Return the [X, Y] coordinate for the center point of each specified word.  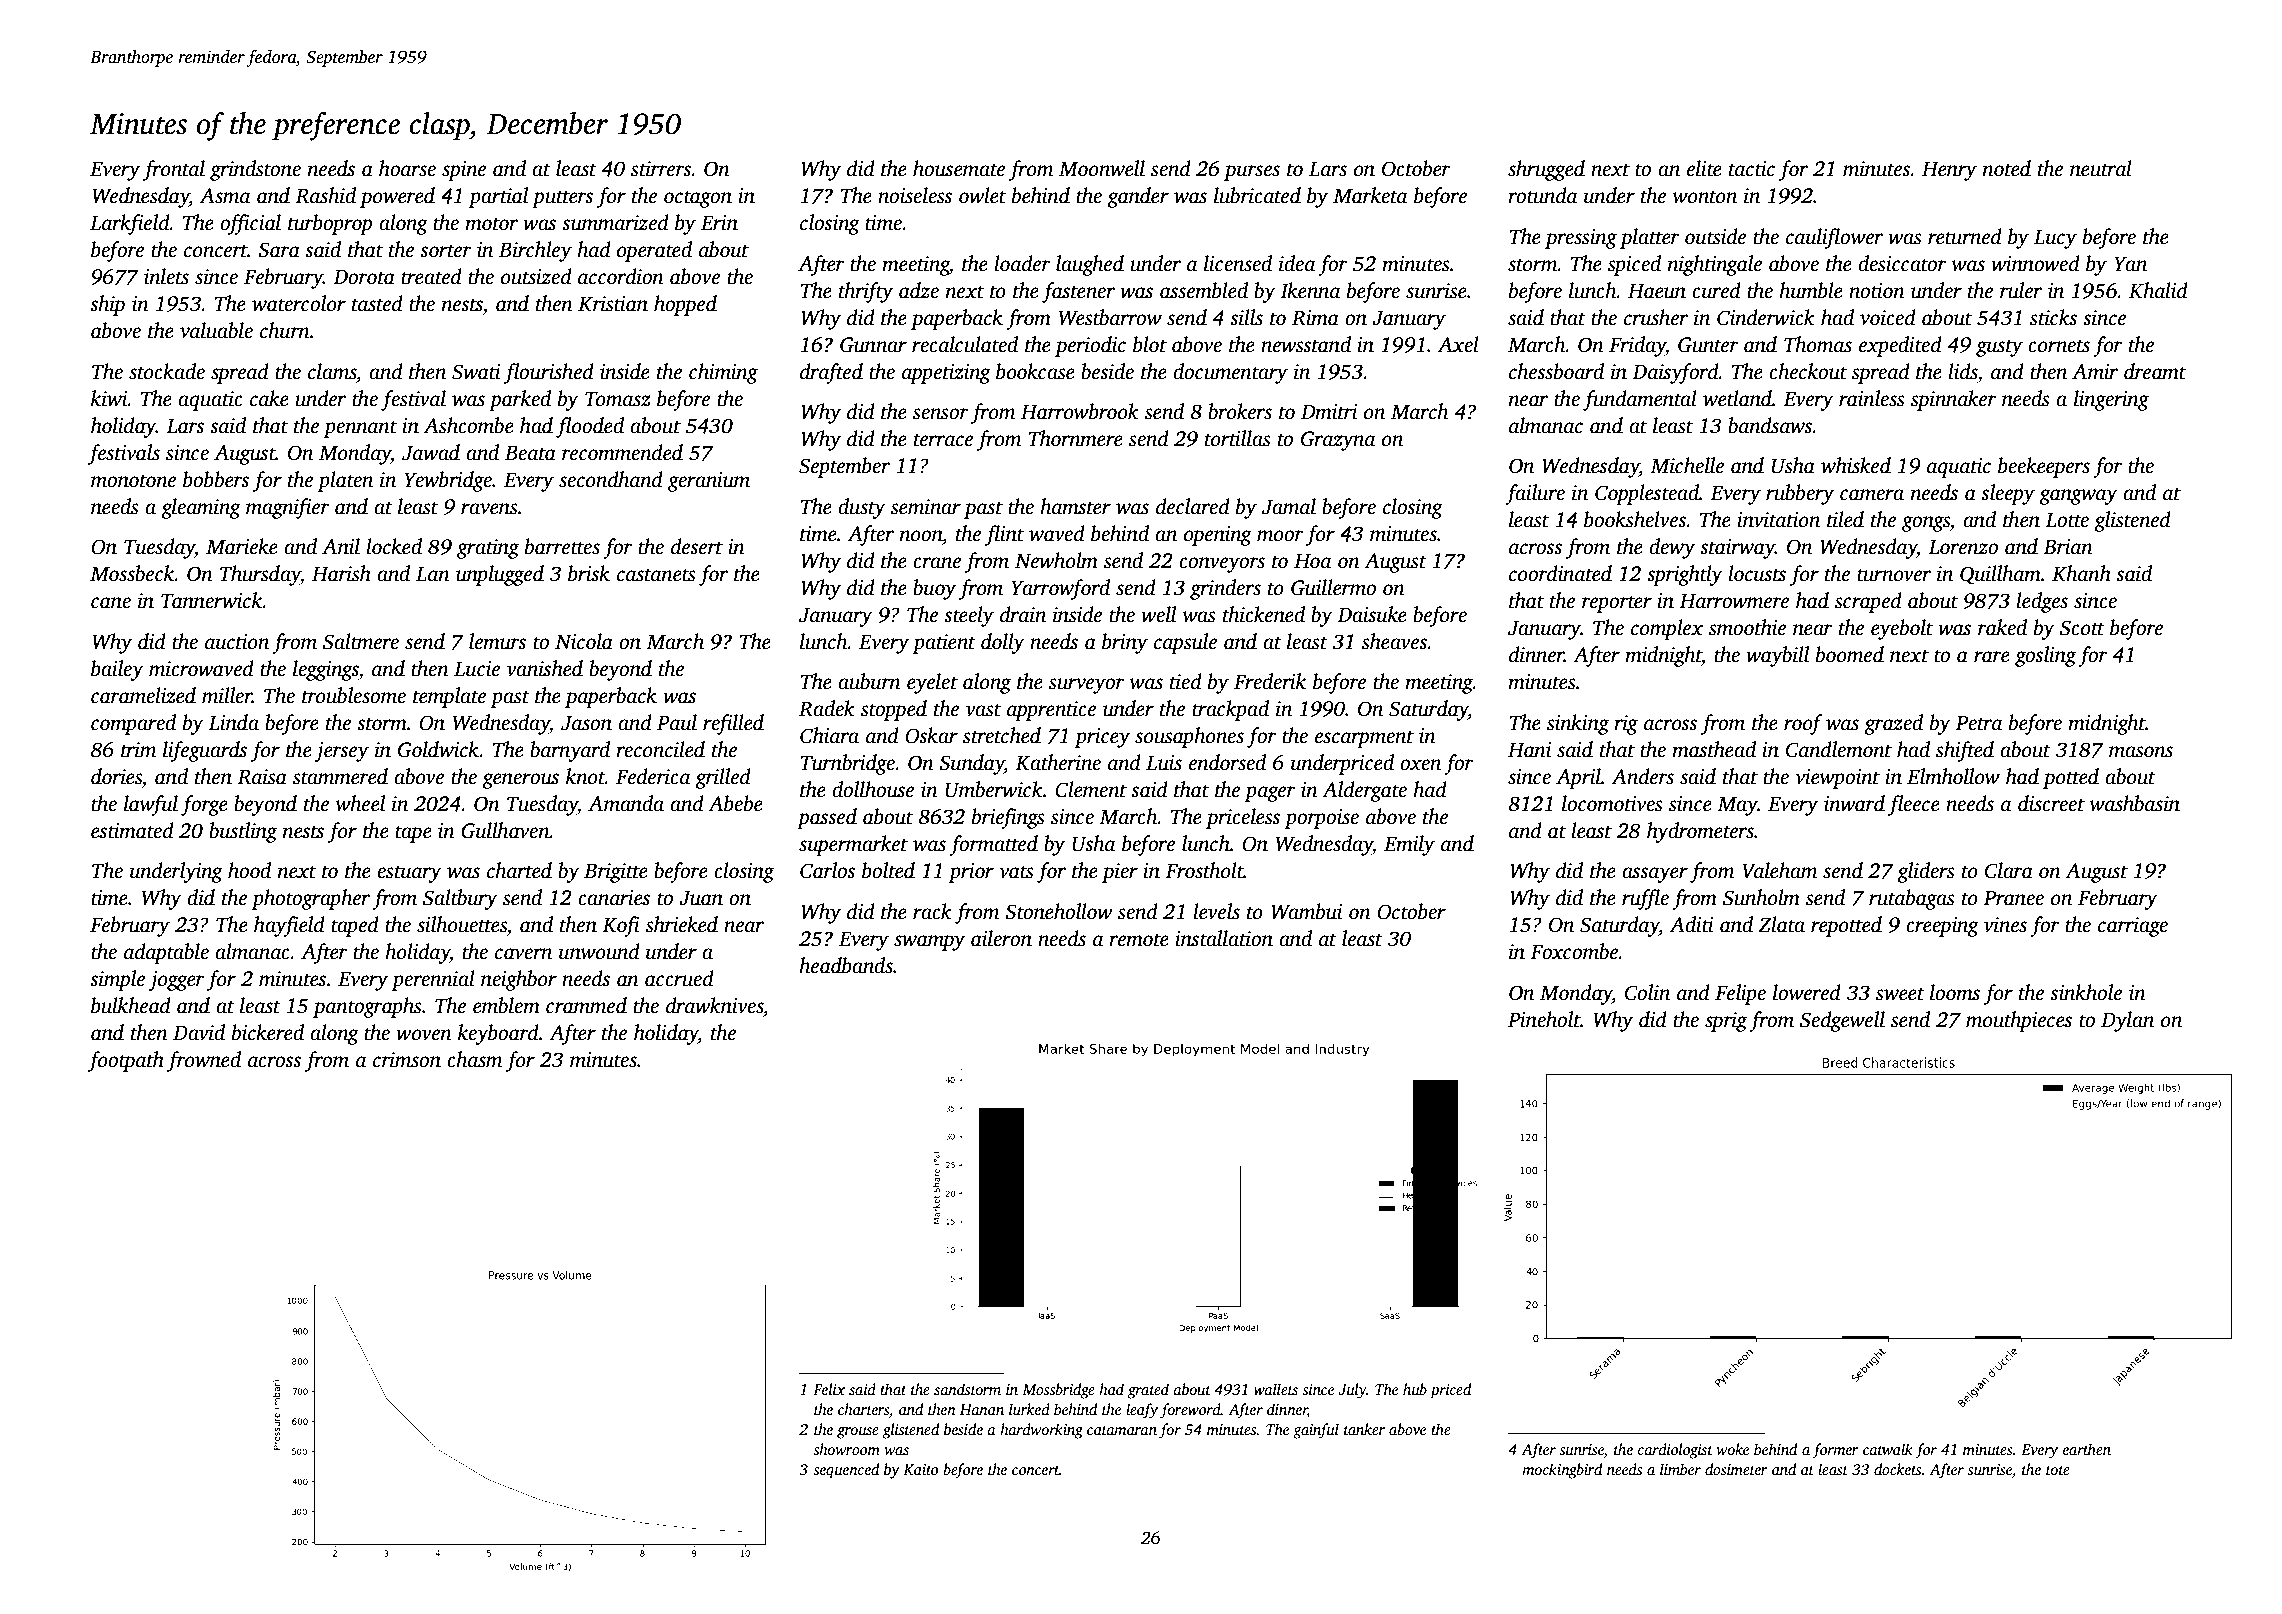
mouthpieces [2019, 1021]
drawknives [714, 1005]
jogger [177, 981]
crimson [407, 1060]
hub [1415, 1389]
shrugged [1546, 170]
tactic [1752, 169]
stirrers [661, 169]
